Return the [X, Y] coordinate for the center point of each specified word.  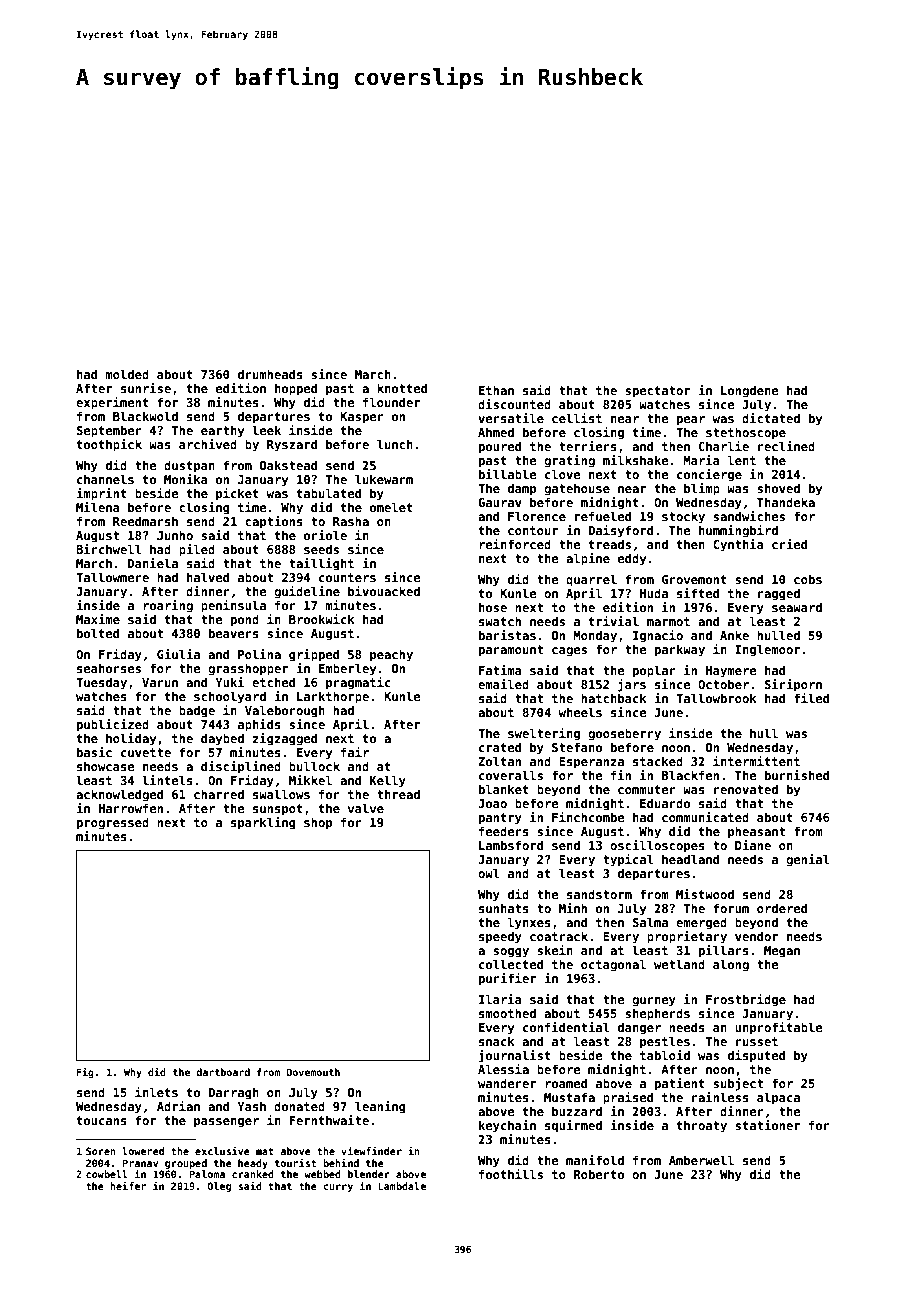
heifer [128, 1186]
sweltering [544, 734]
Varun [160, 682]
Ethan [496, 390]
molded [127, 374]
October [723, 684]
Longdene [749, 391]
